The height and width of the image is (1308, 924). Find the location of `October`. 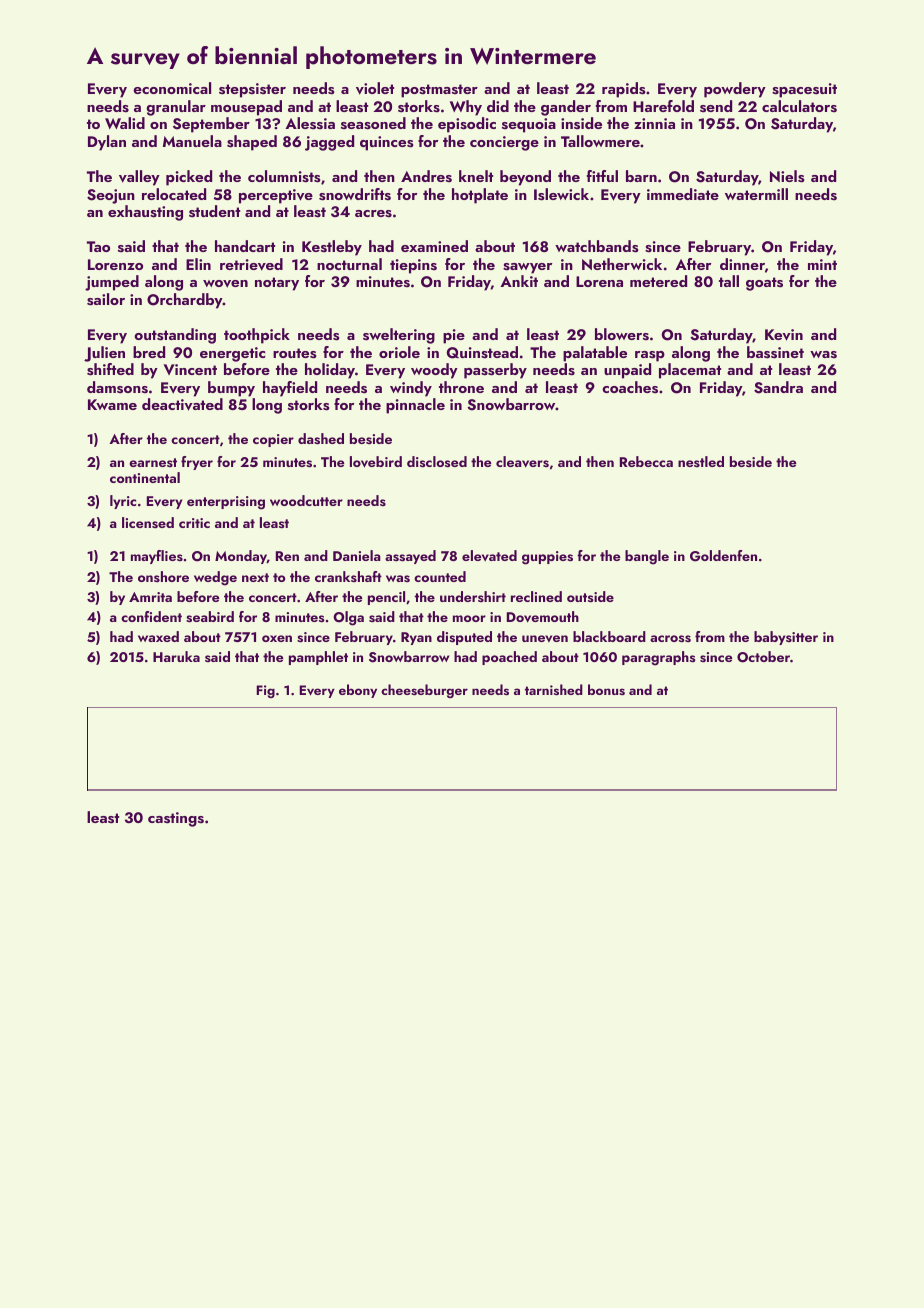

October is located at coordinates (763, 657).
